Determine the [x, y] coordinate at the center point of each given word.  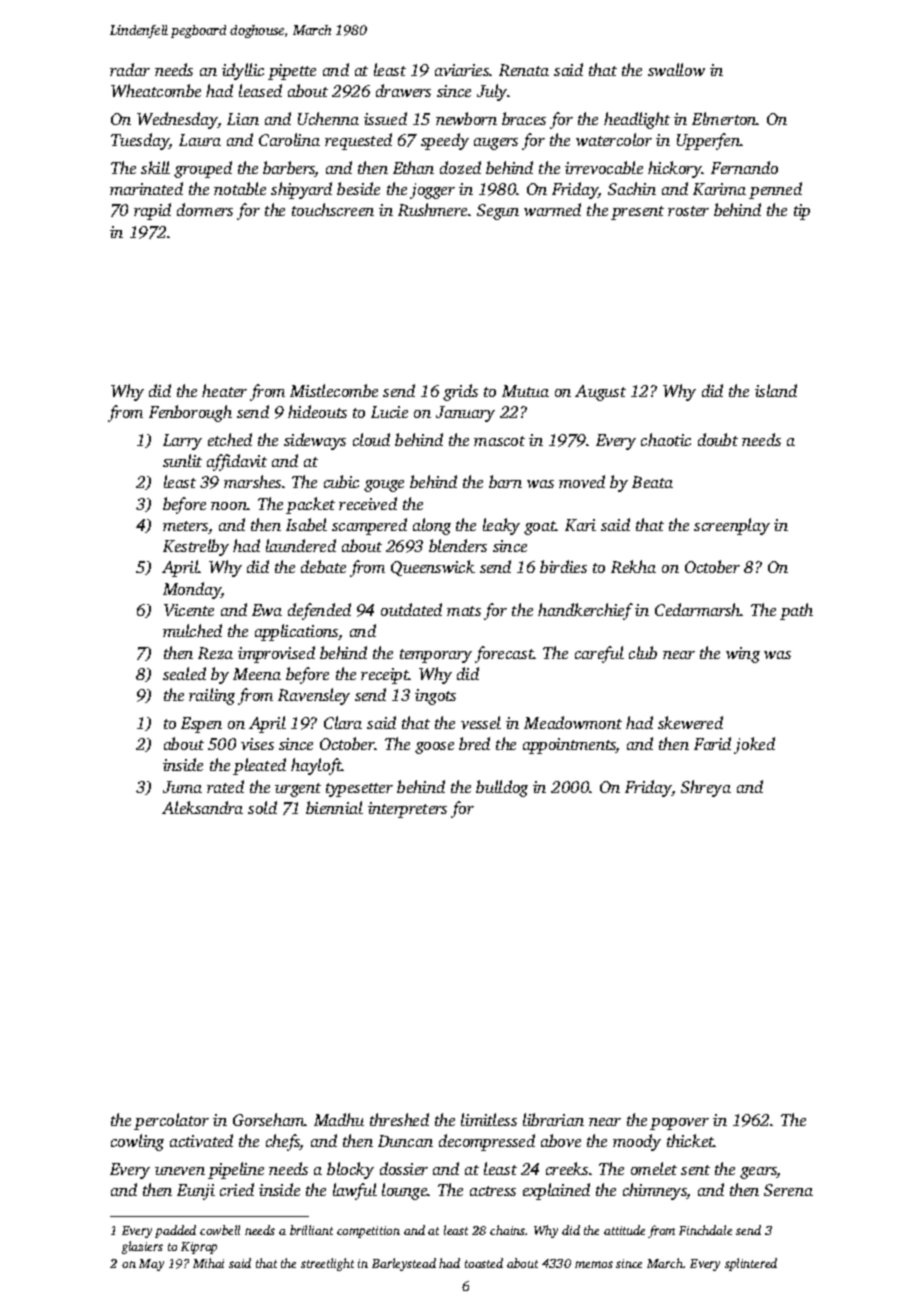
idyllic [243, 71]
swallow [676, 69]
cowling [137, 1142]
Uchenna [328, 118]
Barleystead [404, 1264]
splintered [751, 1264]
